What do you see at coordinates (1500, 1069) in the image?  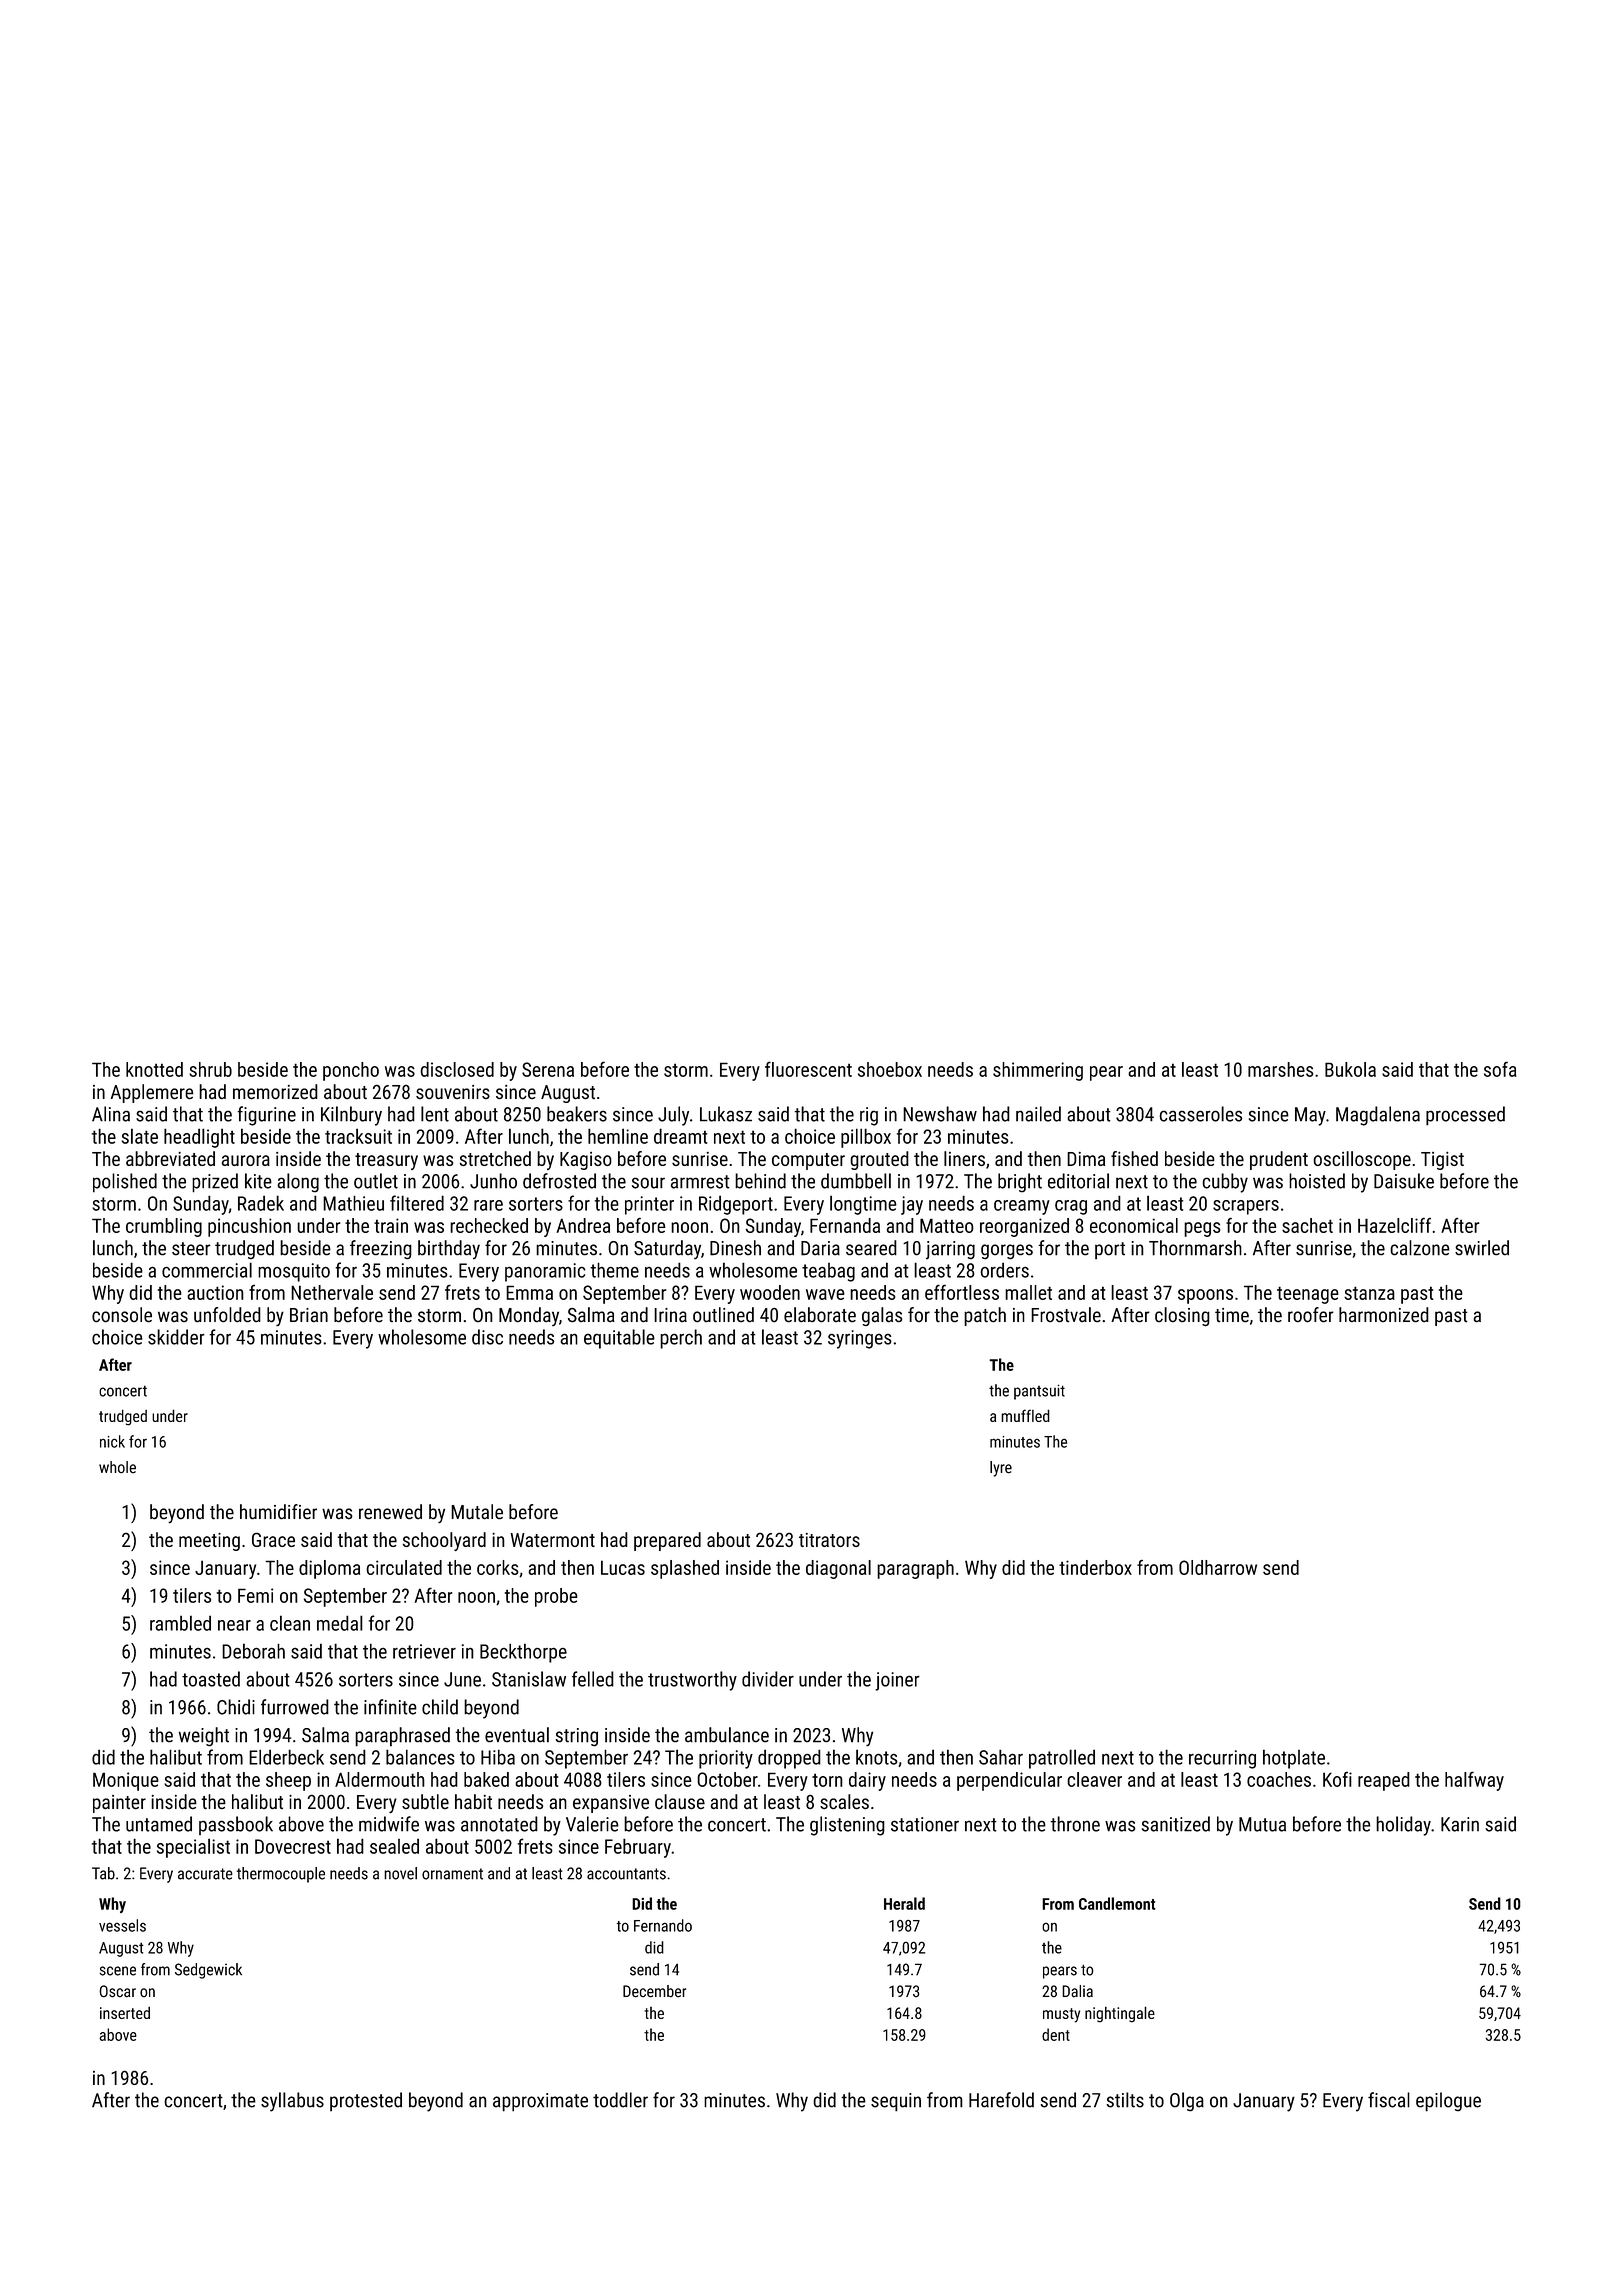 I see `sofa` at bounding box center [1500, 1069].
